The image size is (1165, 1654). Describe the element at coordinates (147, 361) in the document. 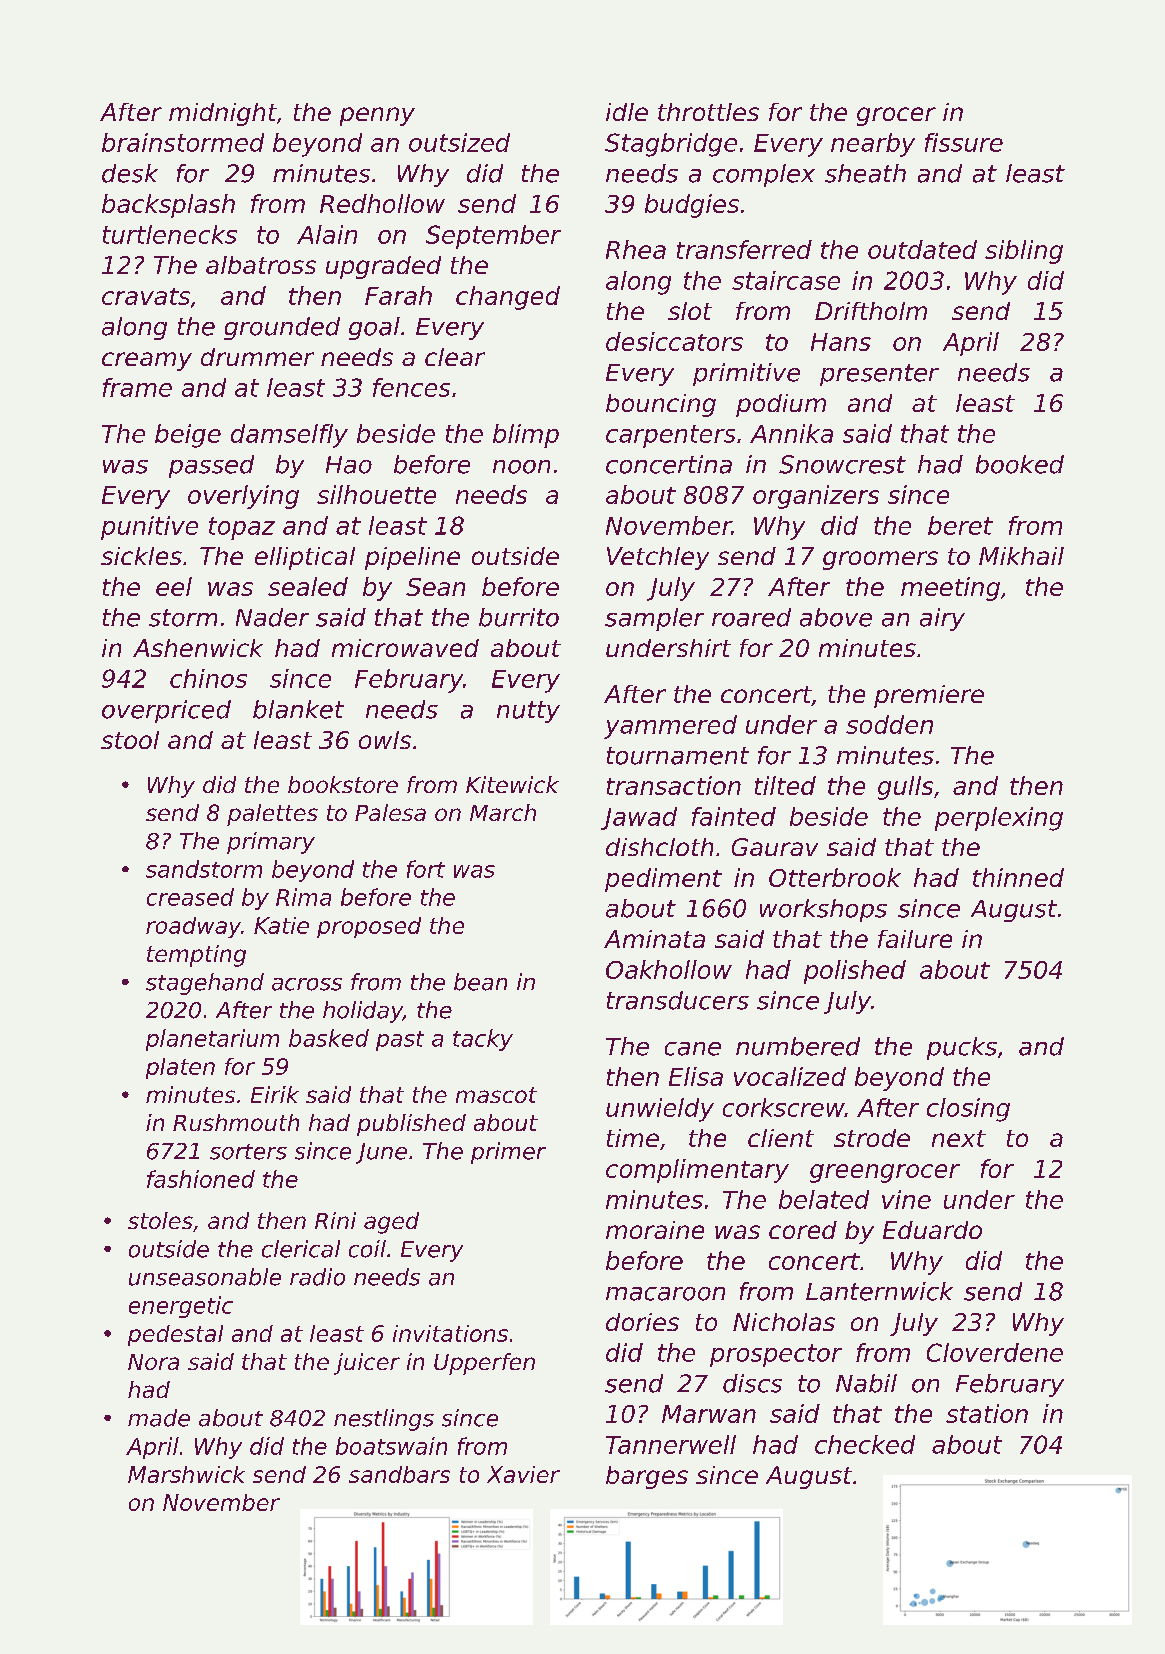

I see `creamy` at that location.
